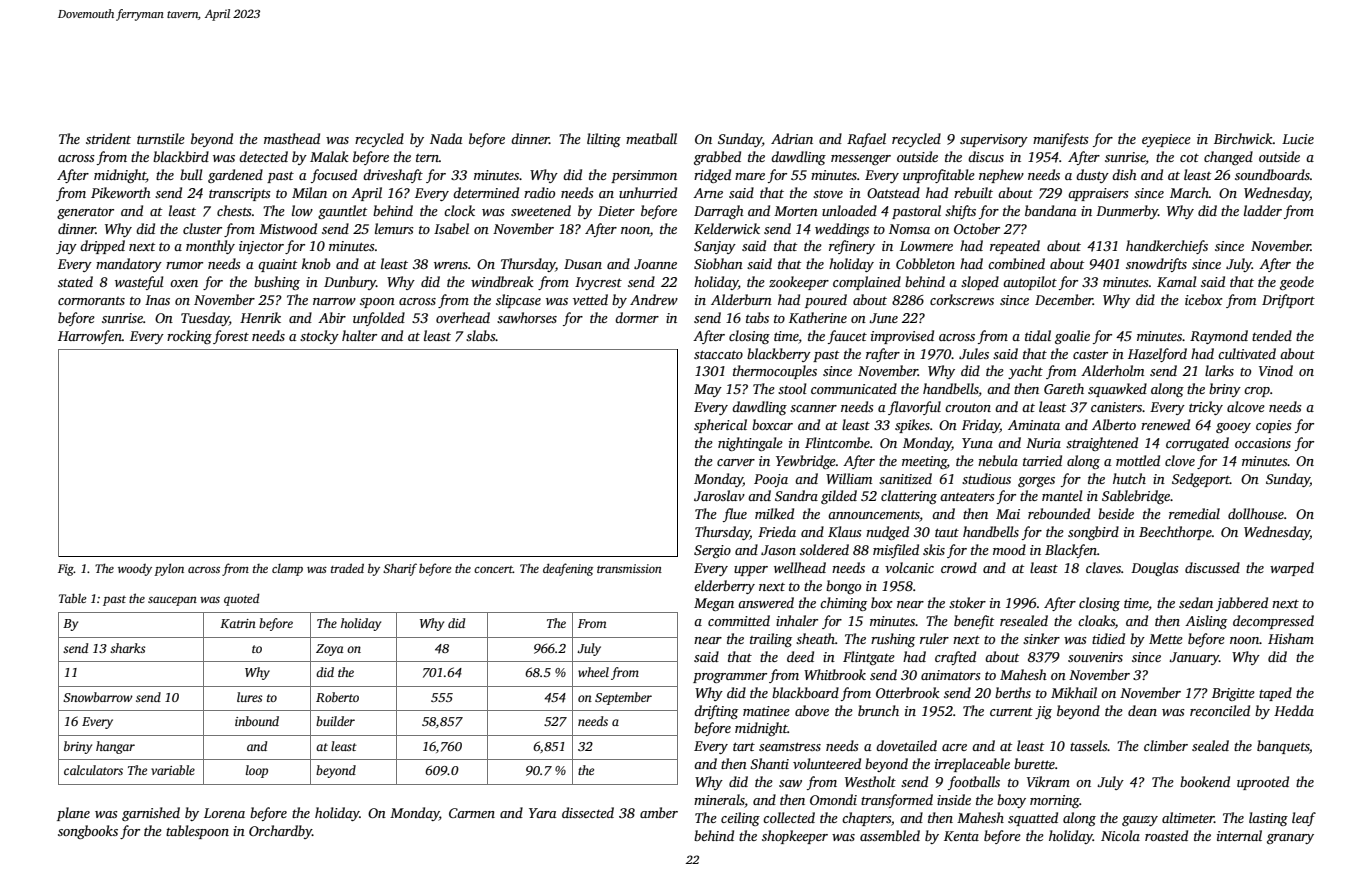  Describe the element at coordinates (651, 138) in the page. I see `meatball` at that location.
